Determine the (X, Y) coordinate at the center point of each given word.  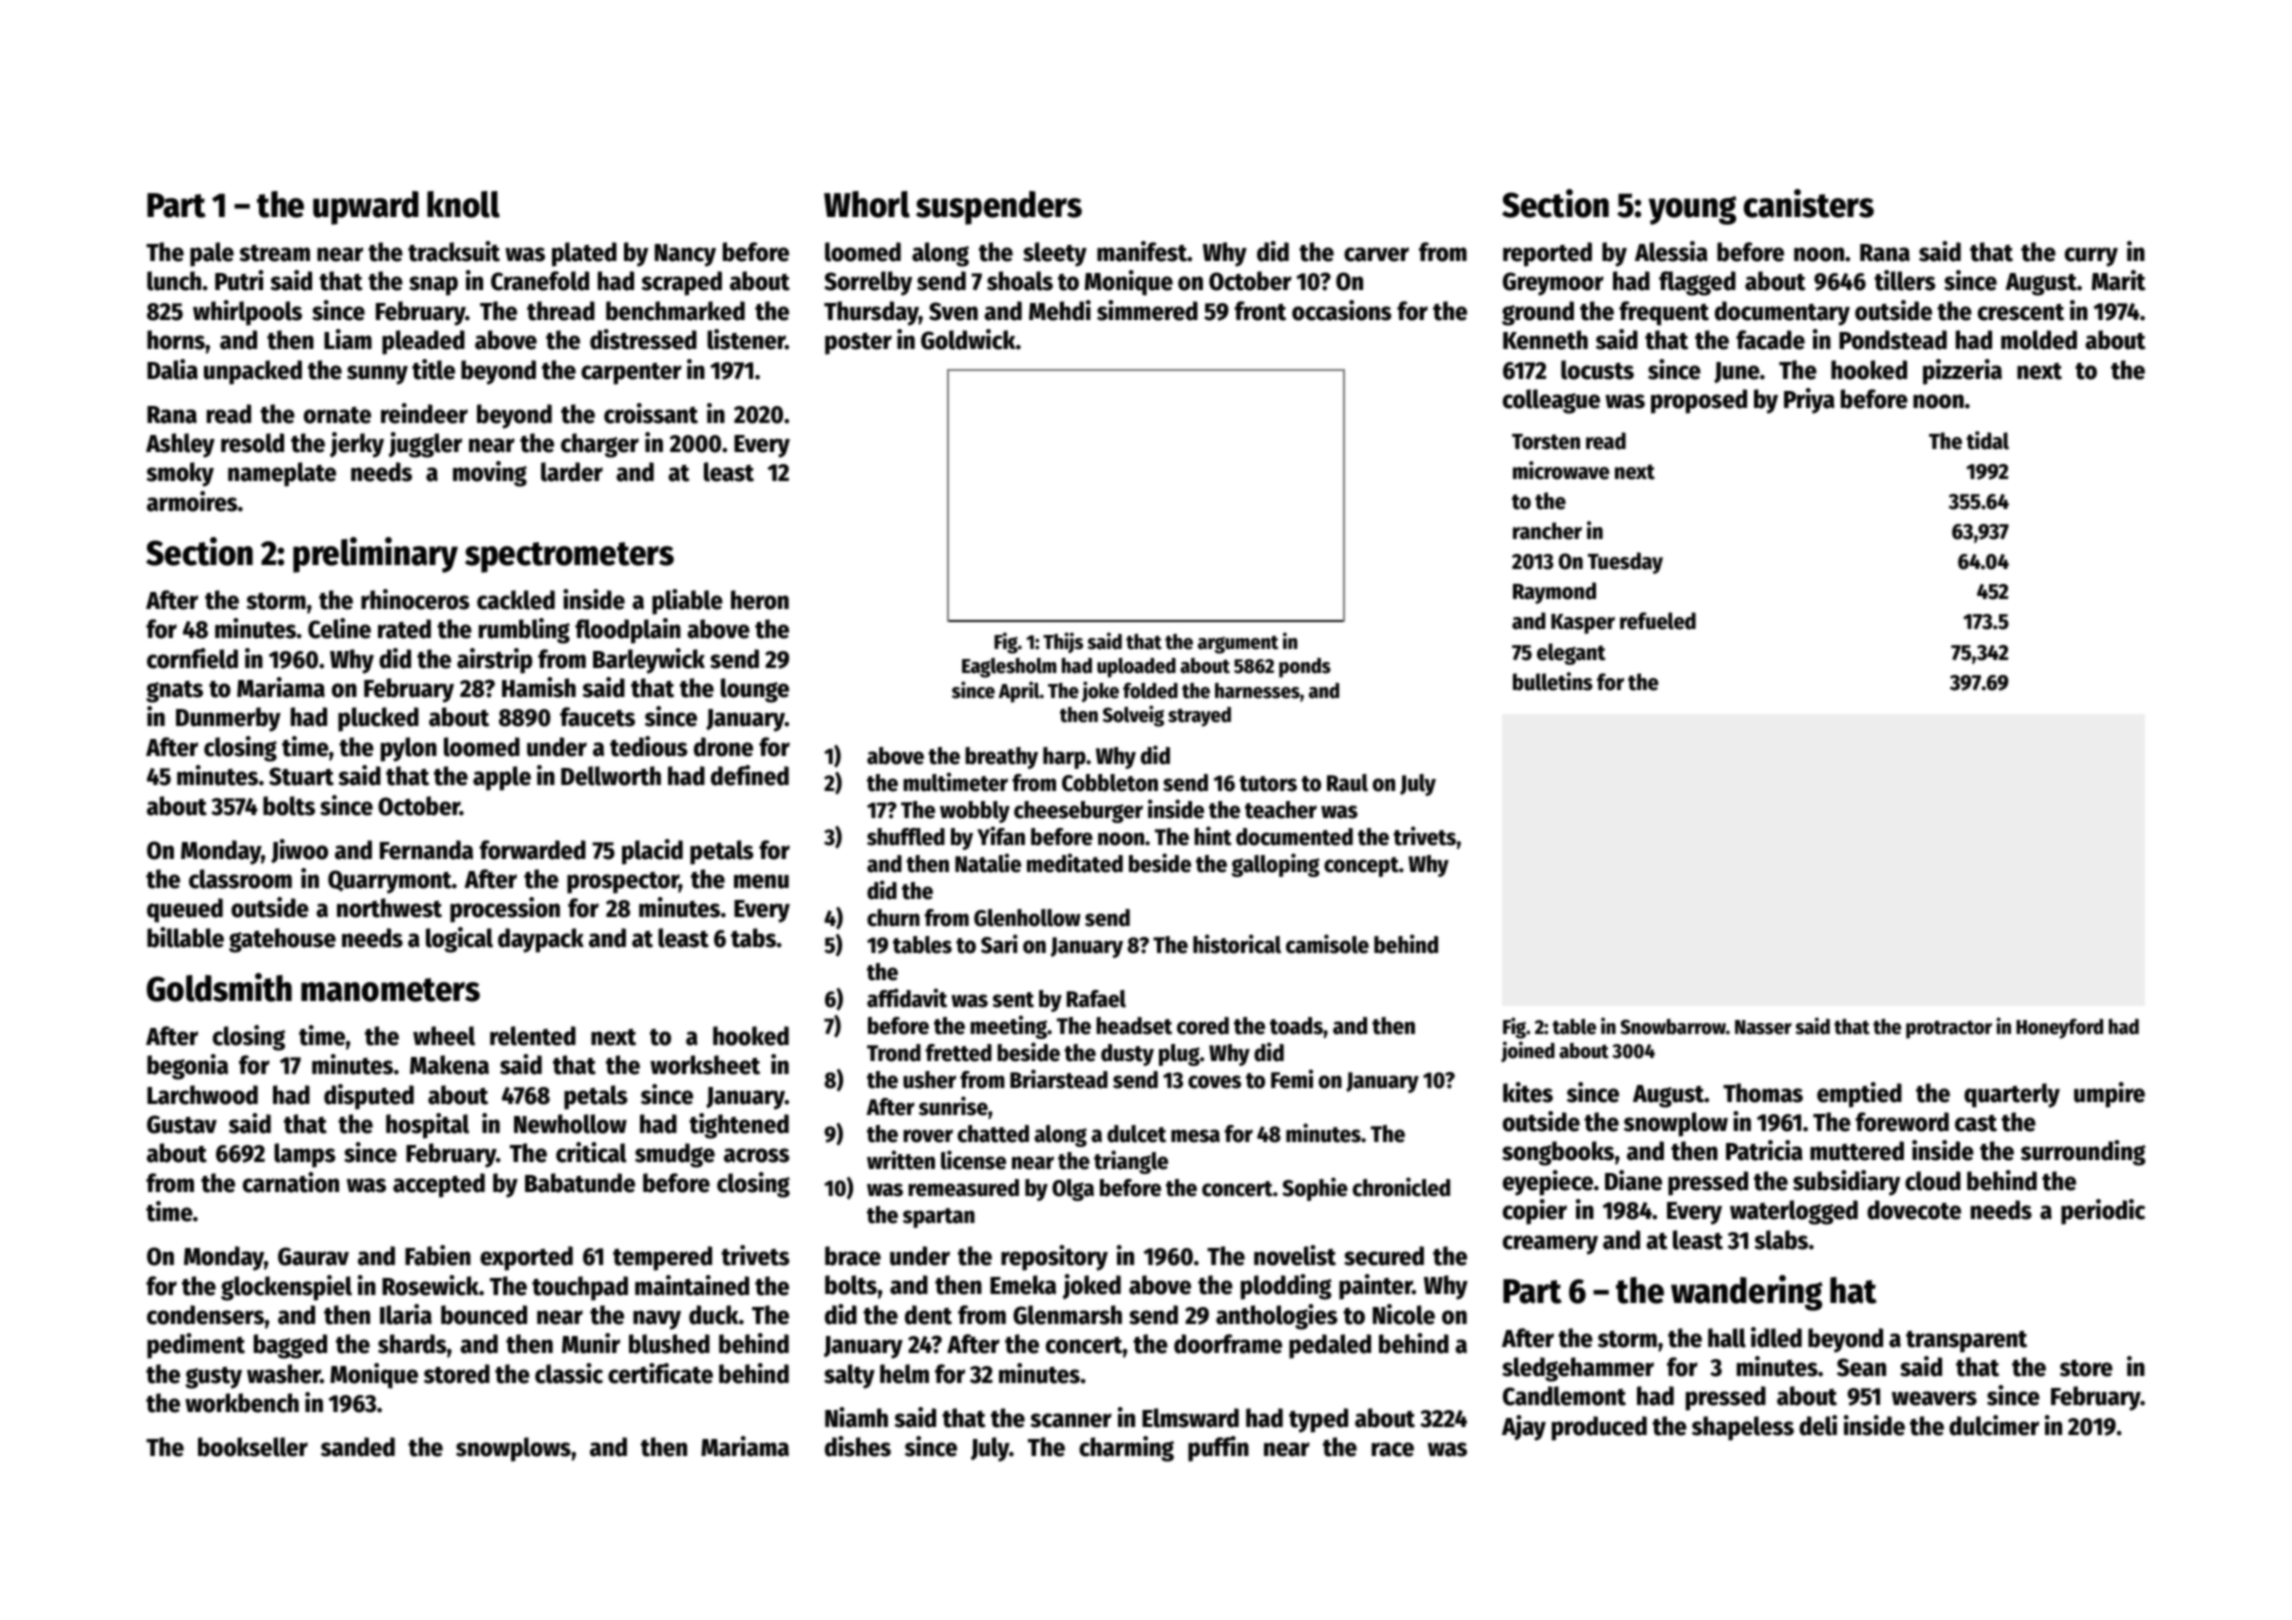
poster (858, 343)
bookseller (253, 1447)
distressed (643, 339)
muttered (1857, 1151)
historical (1237, 944)
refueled (1658, 621)
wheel (444, 1036)
